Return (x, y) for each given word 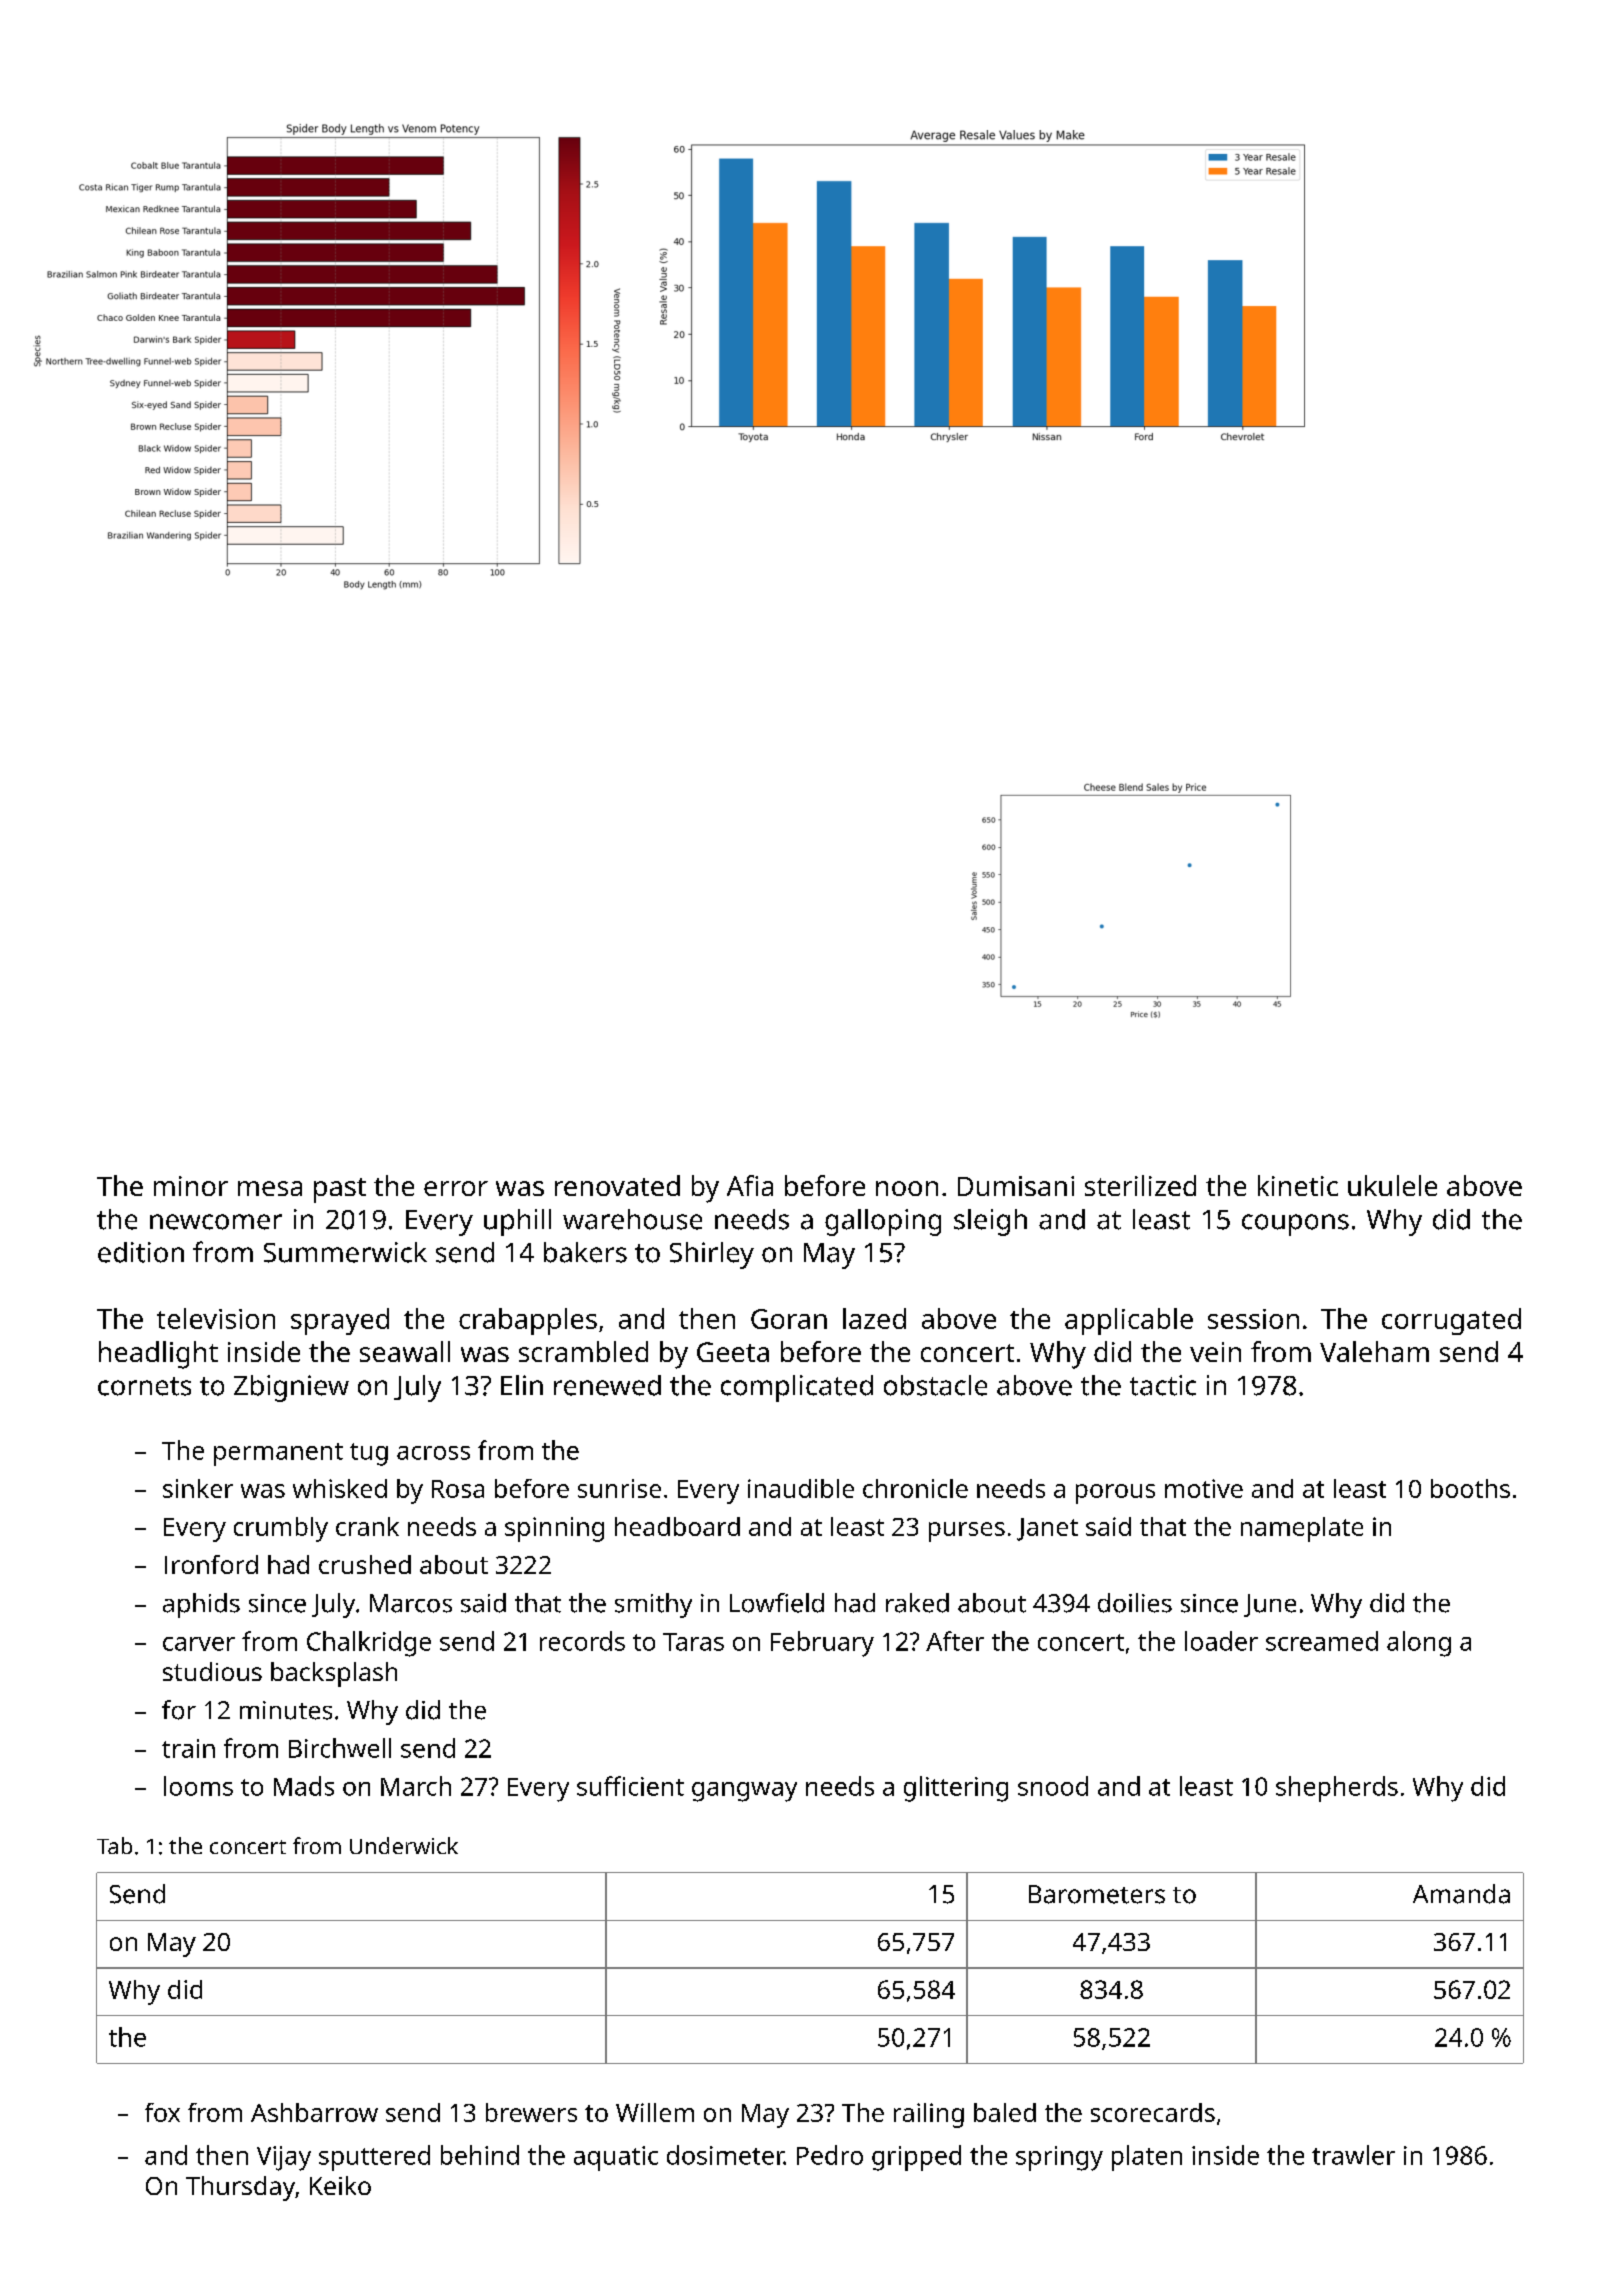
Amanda (1461, 1894)
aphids (201, 1605)
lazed (874, 1318)
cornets (144, 1386)
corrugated (1451, 1321)
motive (1204, 1488)
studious (212, 1671)
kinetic (1298, 1185)
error (456, 1188)
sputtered (374, 2158)
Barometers (1097, 1894)
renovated (617, 1185)
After (955, 1641)
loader (1221, 1641)
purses (967, 1532)
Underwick (404, 1845)
